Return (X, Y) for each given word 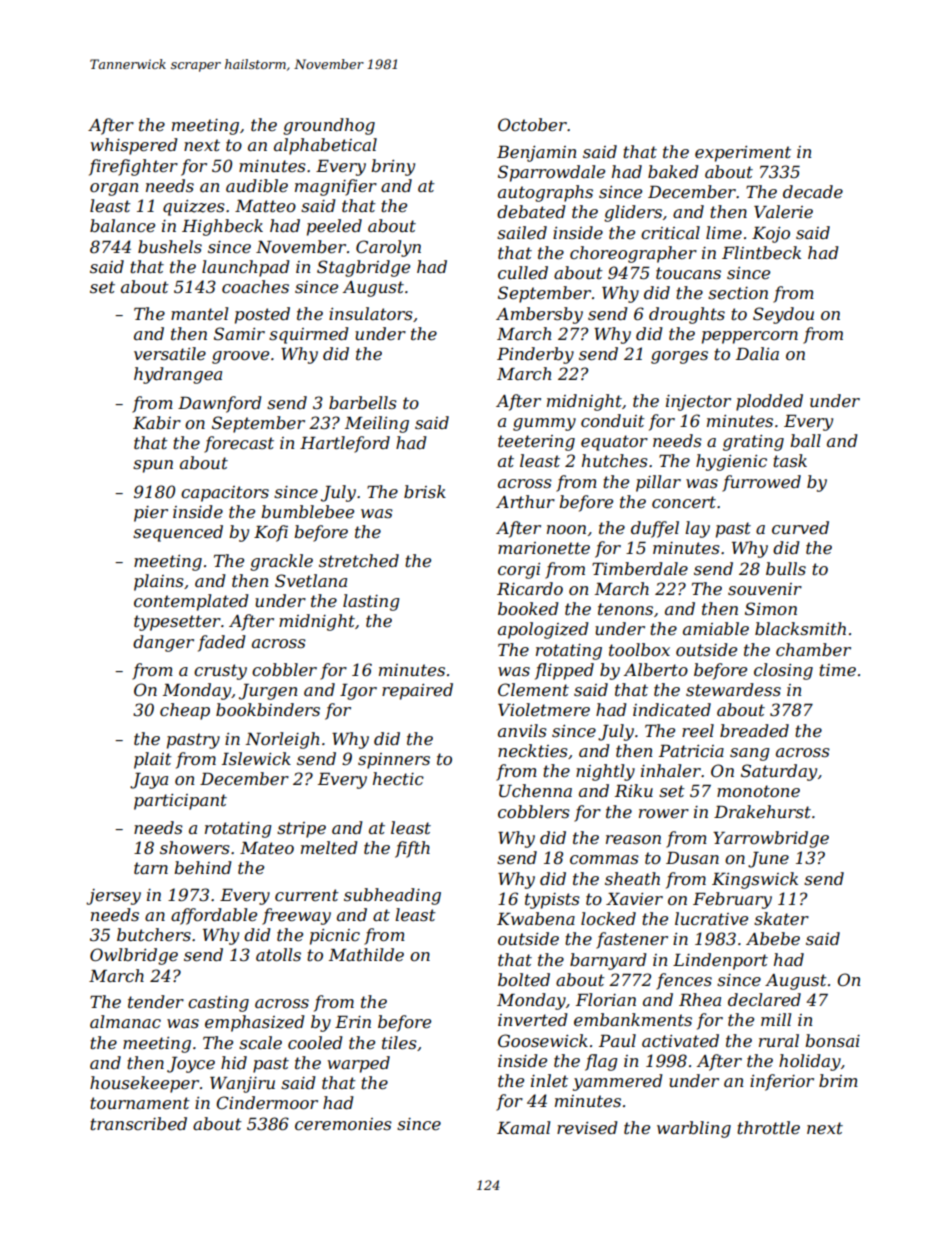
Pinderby (535, 355)
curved (800, 527)
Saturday (779, 772)
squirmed (309, 335)
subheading (392, 896)
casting (218, 1004)
